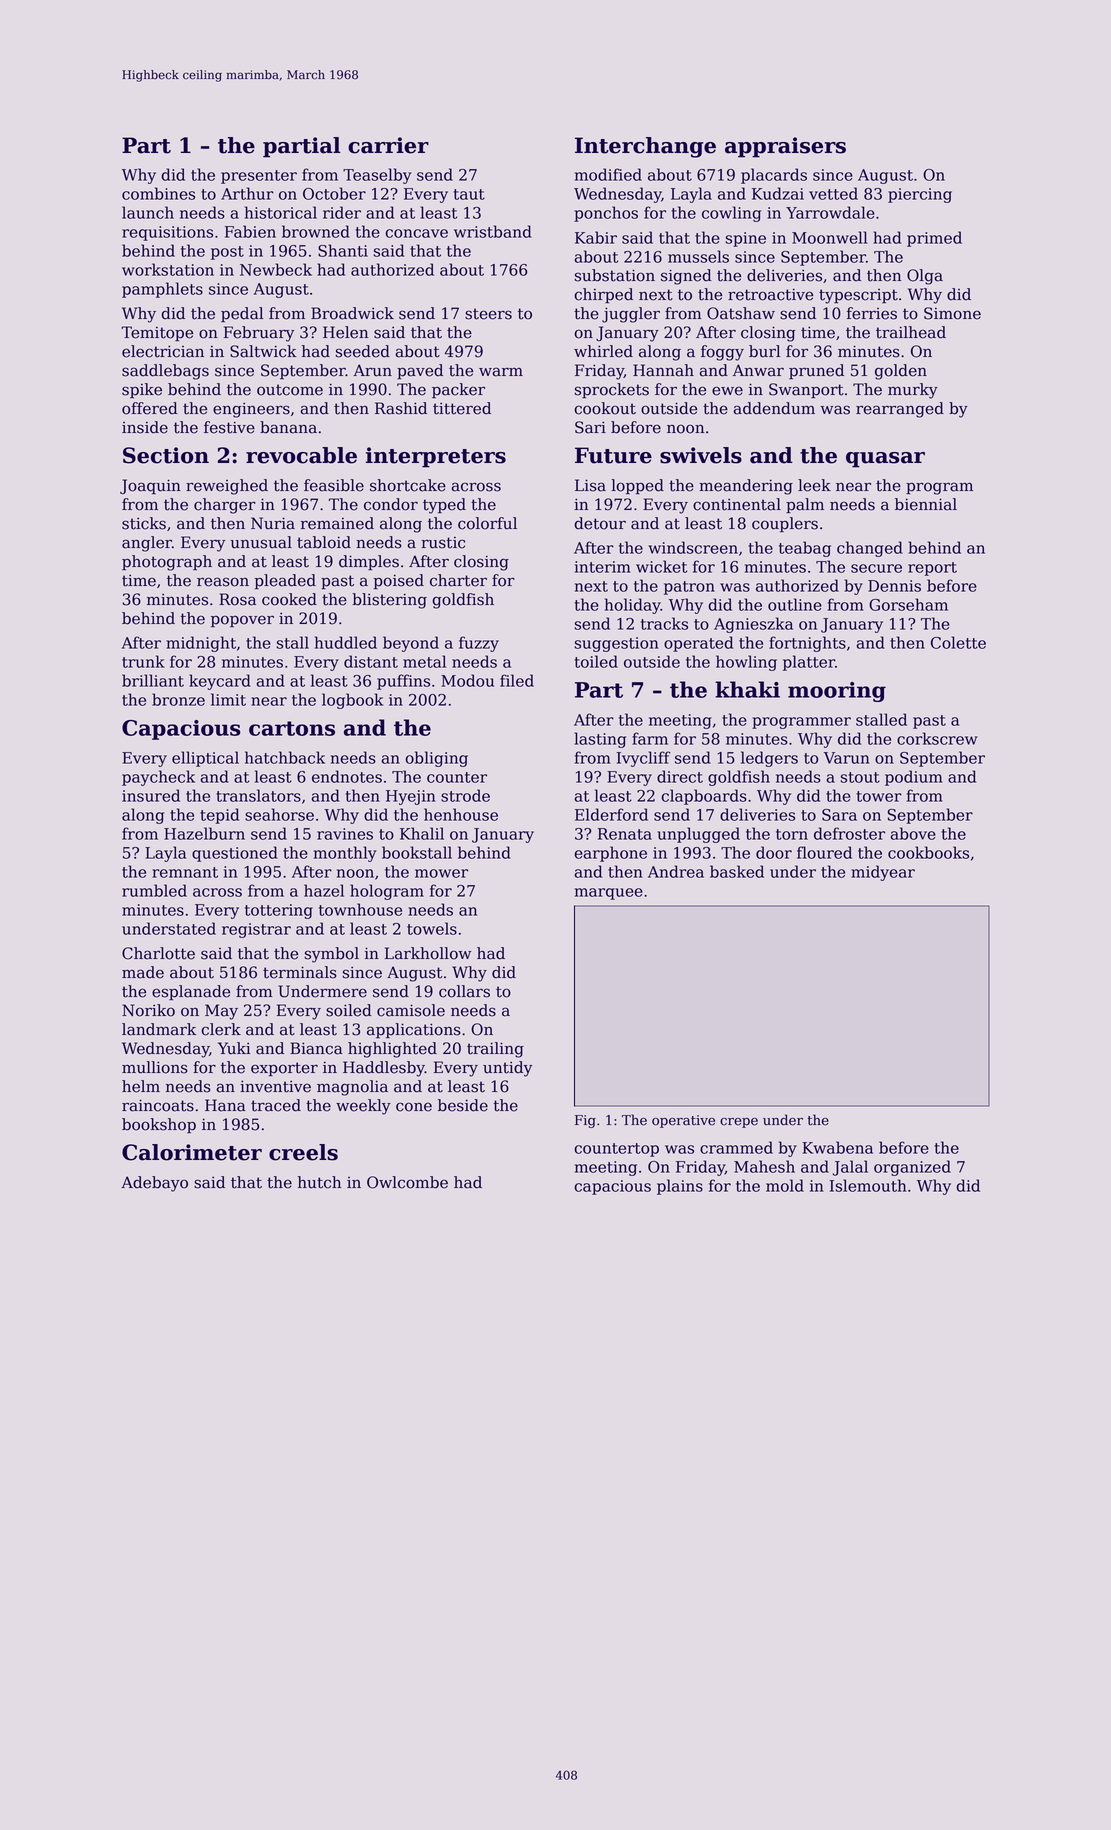 Image resolution: width=1111 pixels, height=1830 pixels. Describe the element at coordinates (221, 1012) in the document. I see `May` at that location.
